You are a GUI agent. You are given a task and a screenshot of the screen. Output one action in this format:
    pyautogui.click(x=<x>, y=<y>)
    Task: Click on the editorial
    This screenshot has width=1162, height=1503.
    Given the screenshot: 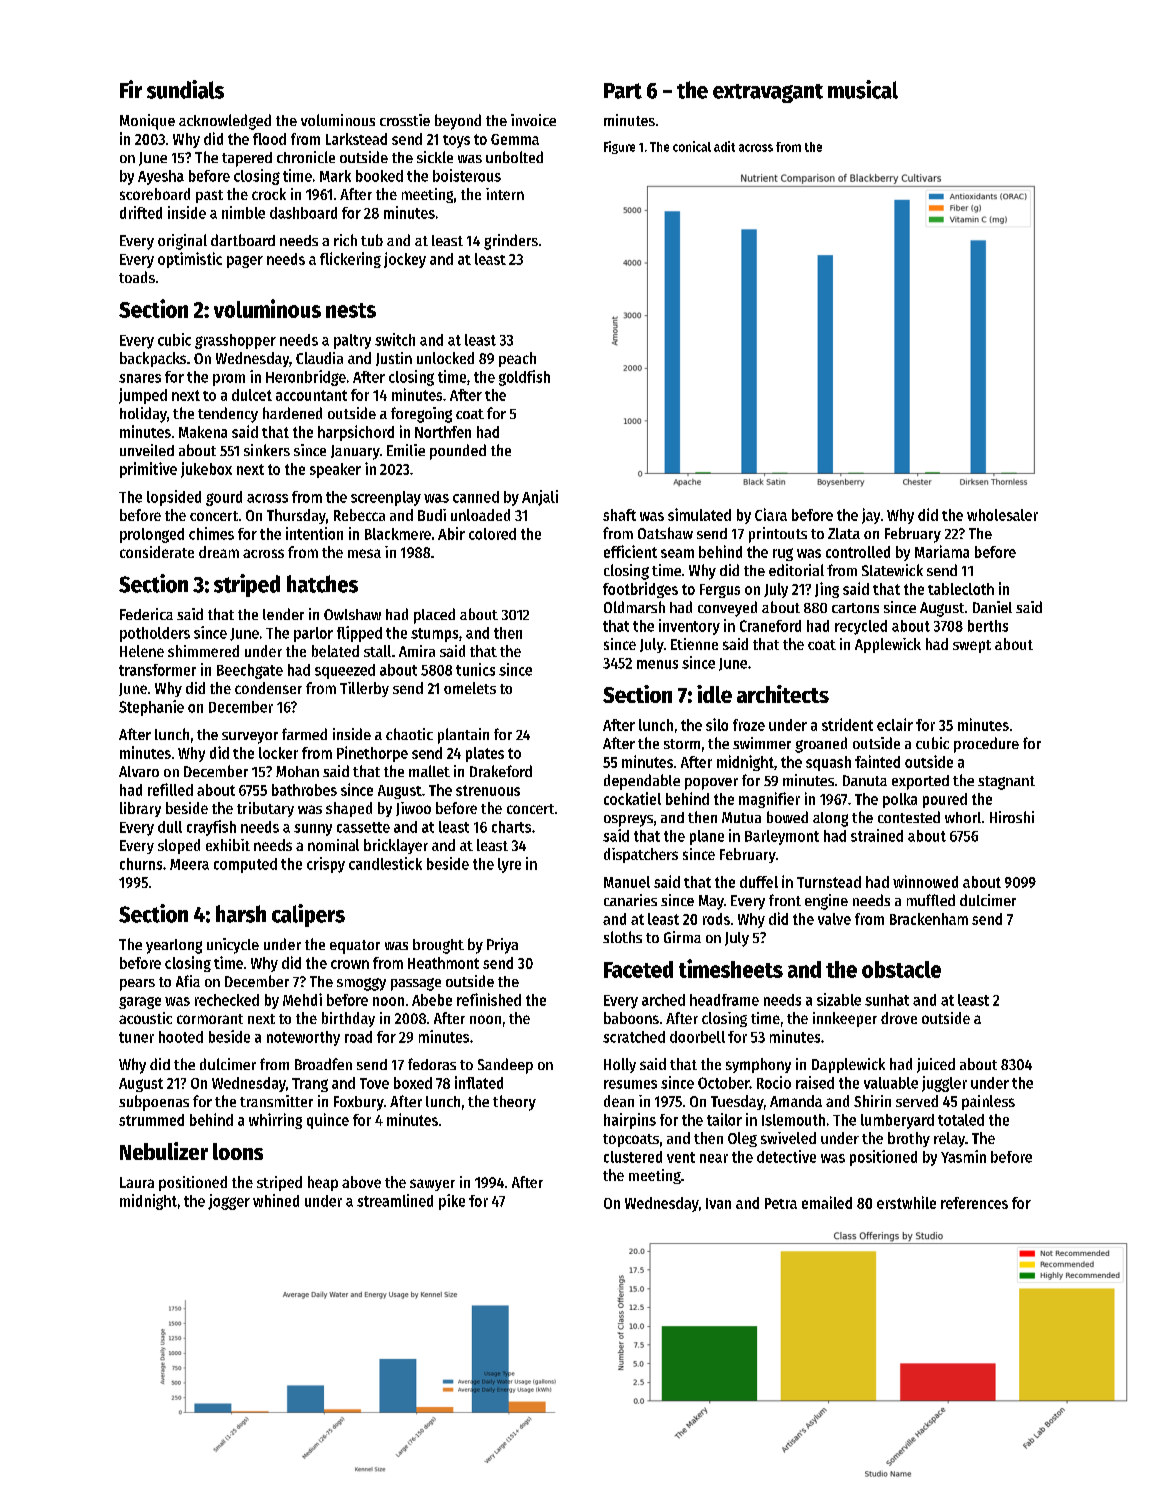 What is the action you would take?
    pyautogui.click(x=796, y=570)
